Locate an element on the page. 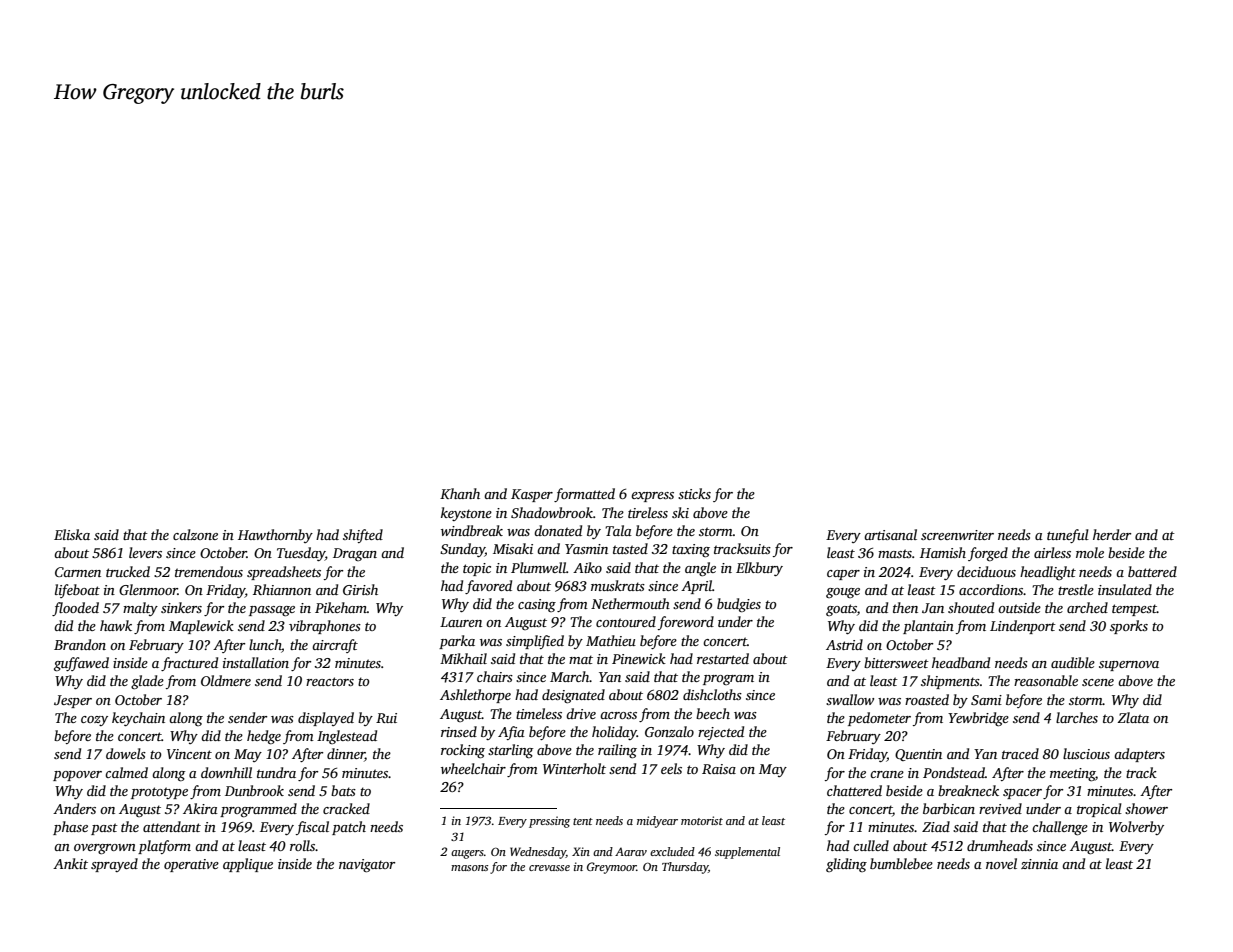 This image has height=952, width=1233. windbreak is located at coordinates (472, 530).
